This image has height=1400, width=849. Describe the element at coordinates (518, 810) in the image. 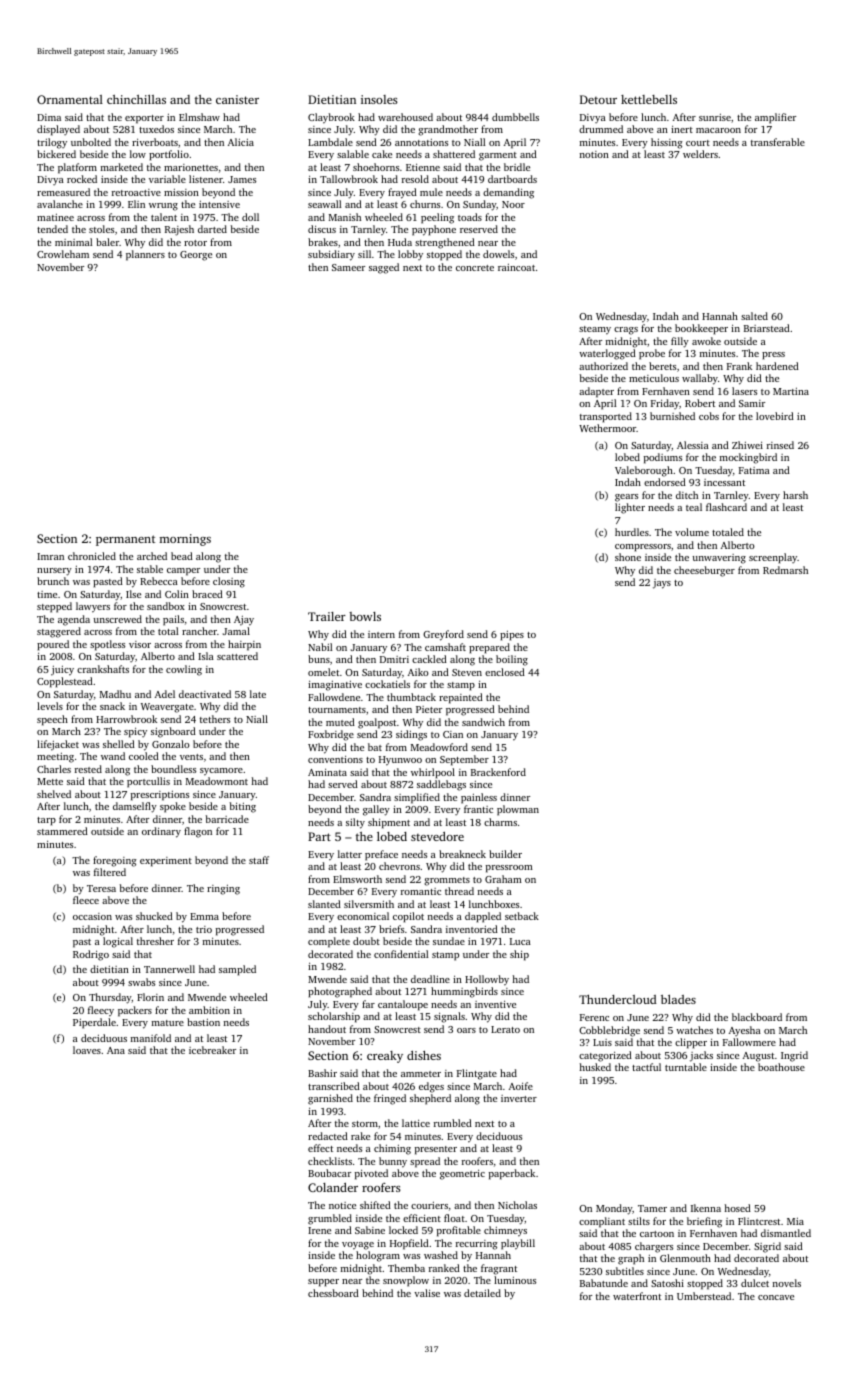

I see `plowman` at that location.
